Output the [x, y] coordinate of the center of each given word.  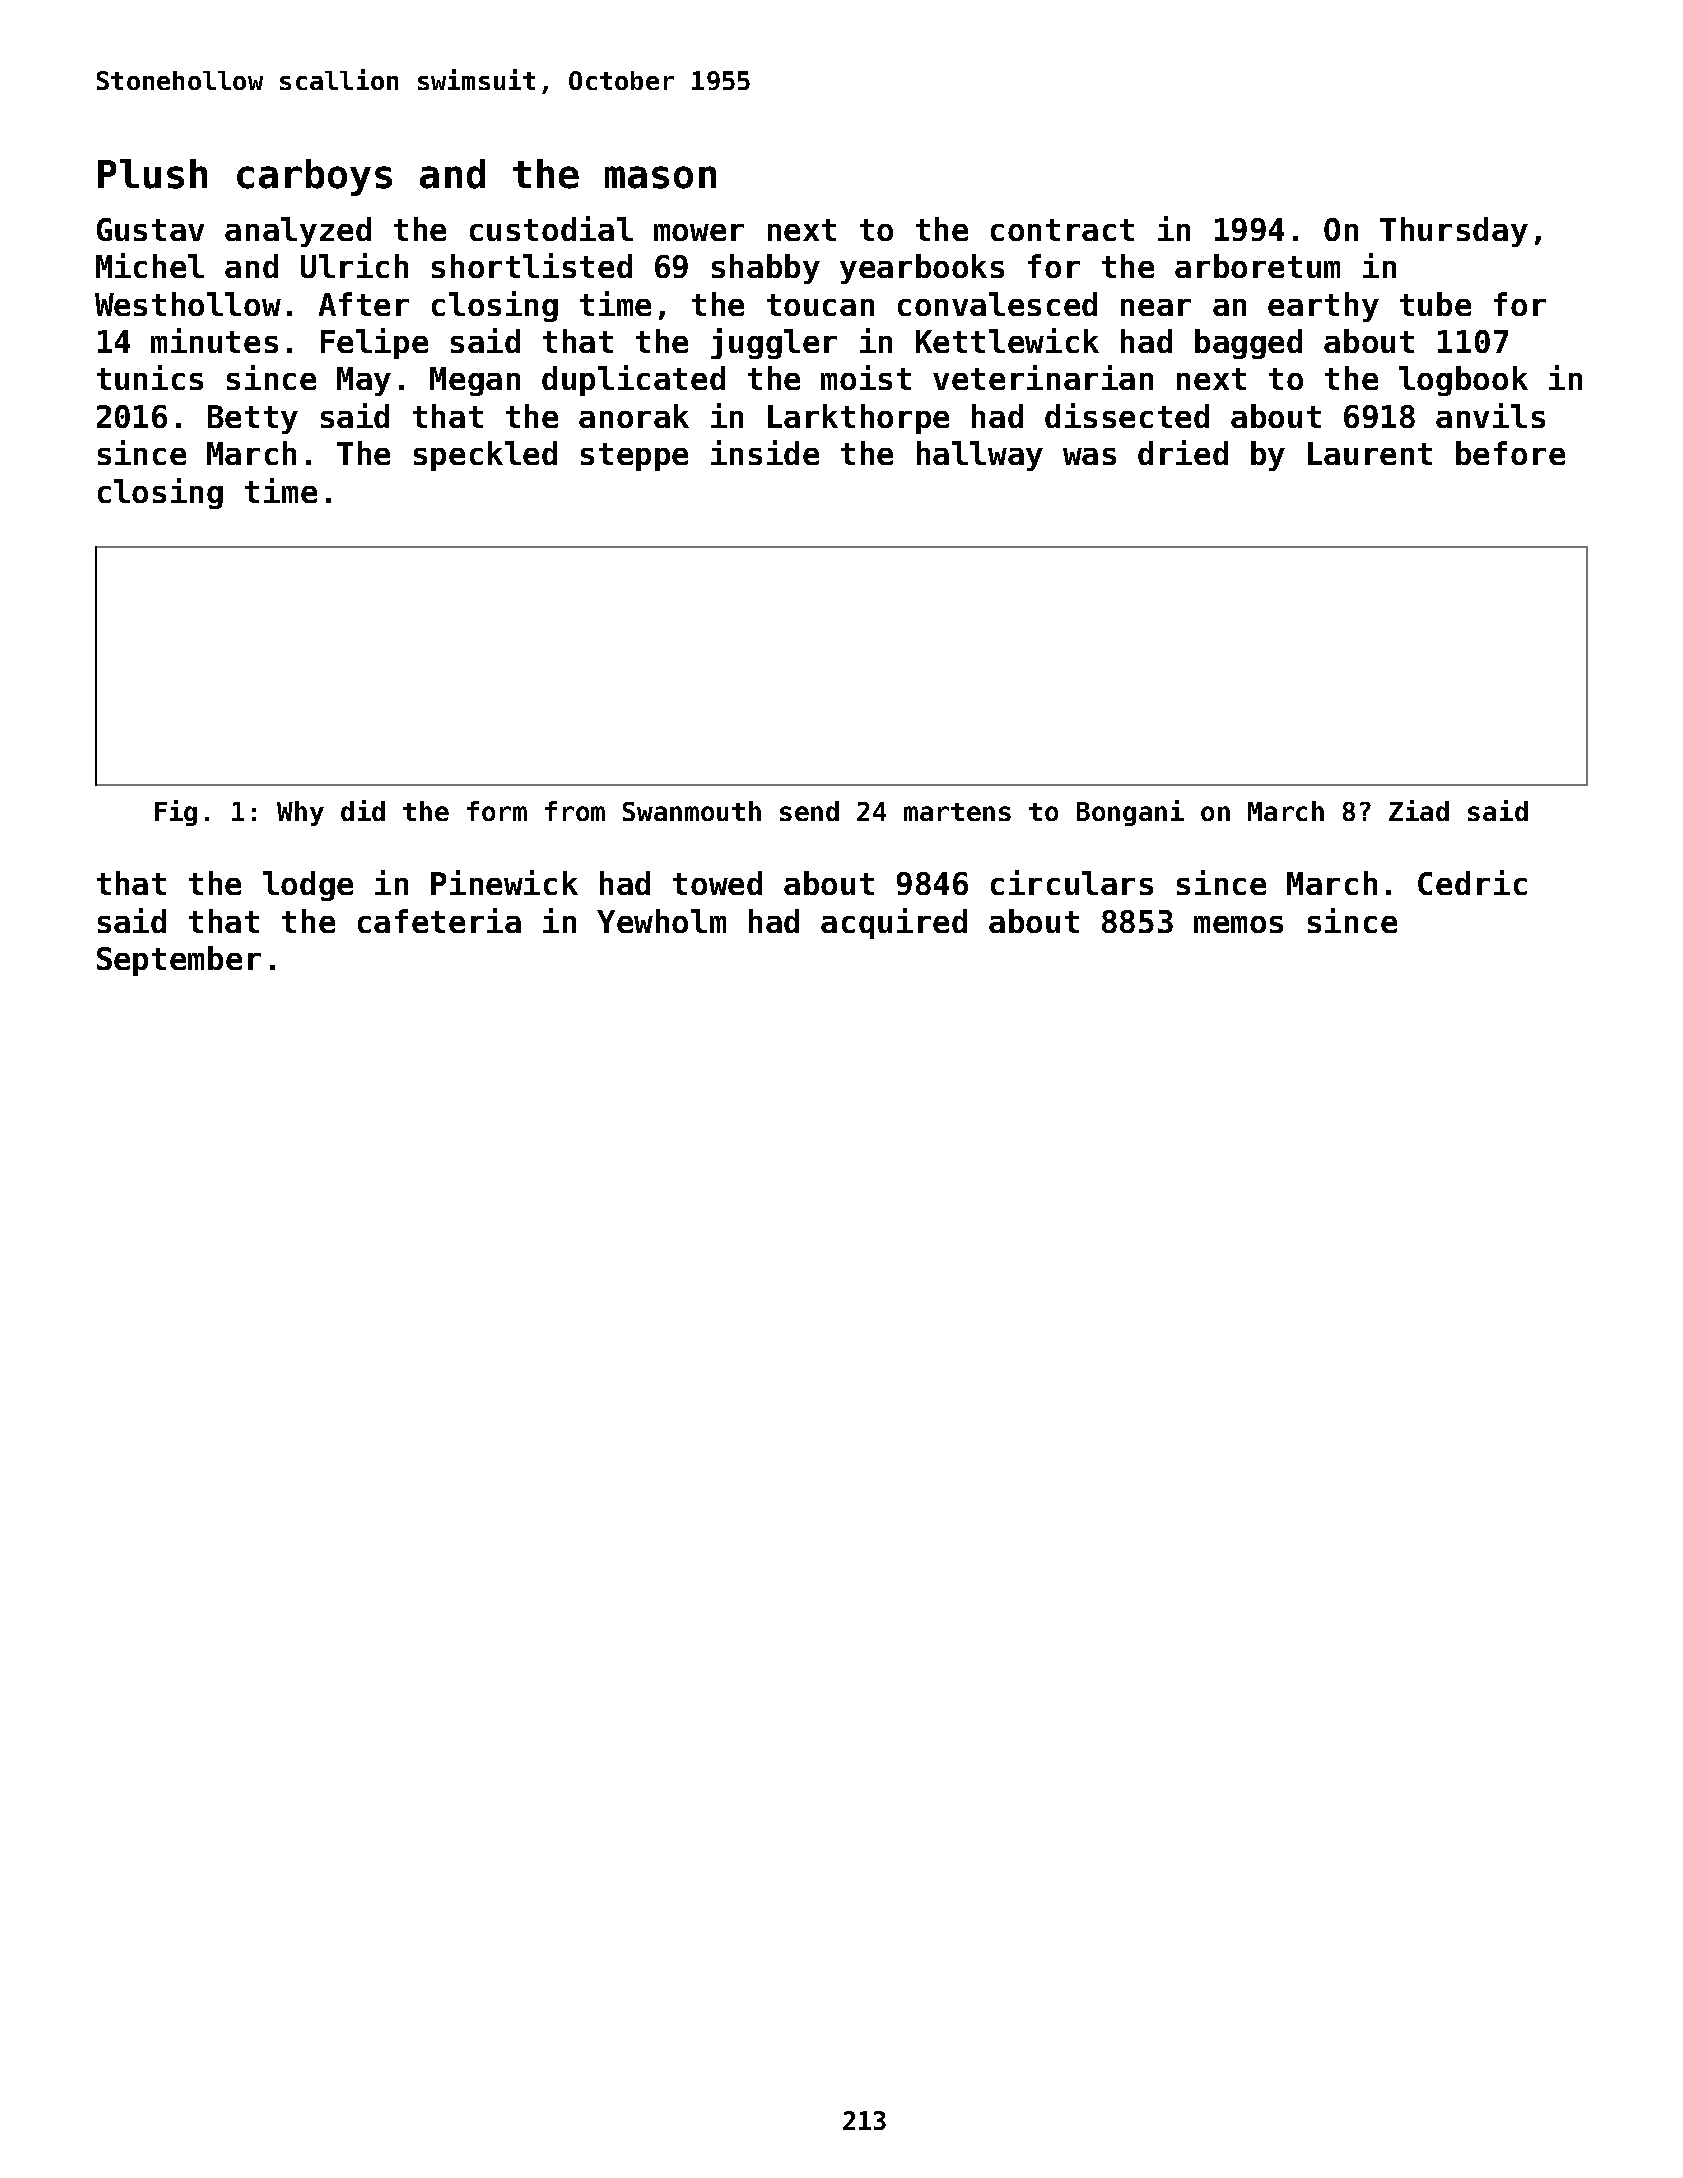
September [179, 961]
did [363, 810]
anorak [634, 416]
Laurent [1370, 453]
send [809, 811]
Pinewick [504, 882]
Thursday [1454, 232]
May [364, 381]
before [1510, 453]
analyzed [298, 232]
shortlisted [532, 265]
